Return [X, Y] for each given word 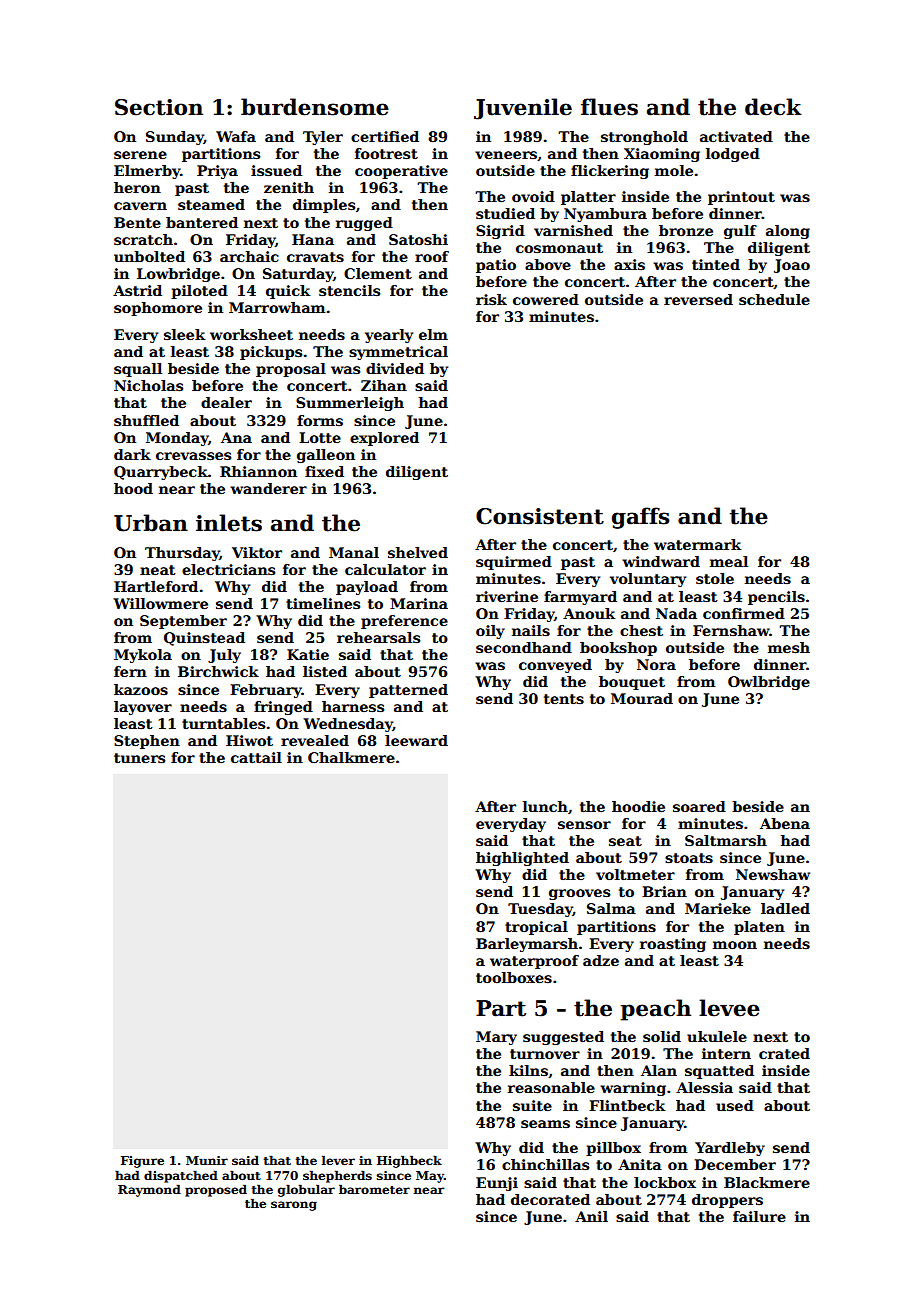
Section [159, 107]
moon [735, 945]
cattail [256, 757]
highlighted [522, 859]
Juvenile [523, 109]
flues [609, 107]
